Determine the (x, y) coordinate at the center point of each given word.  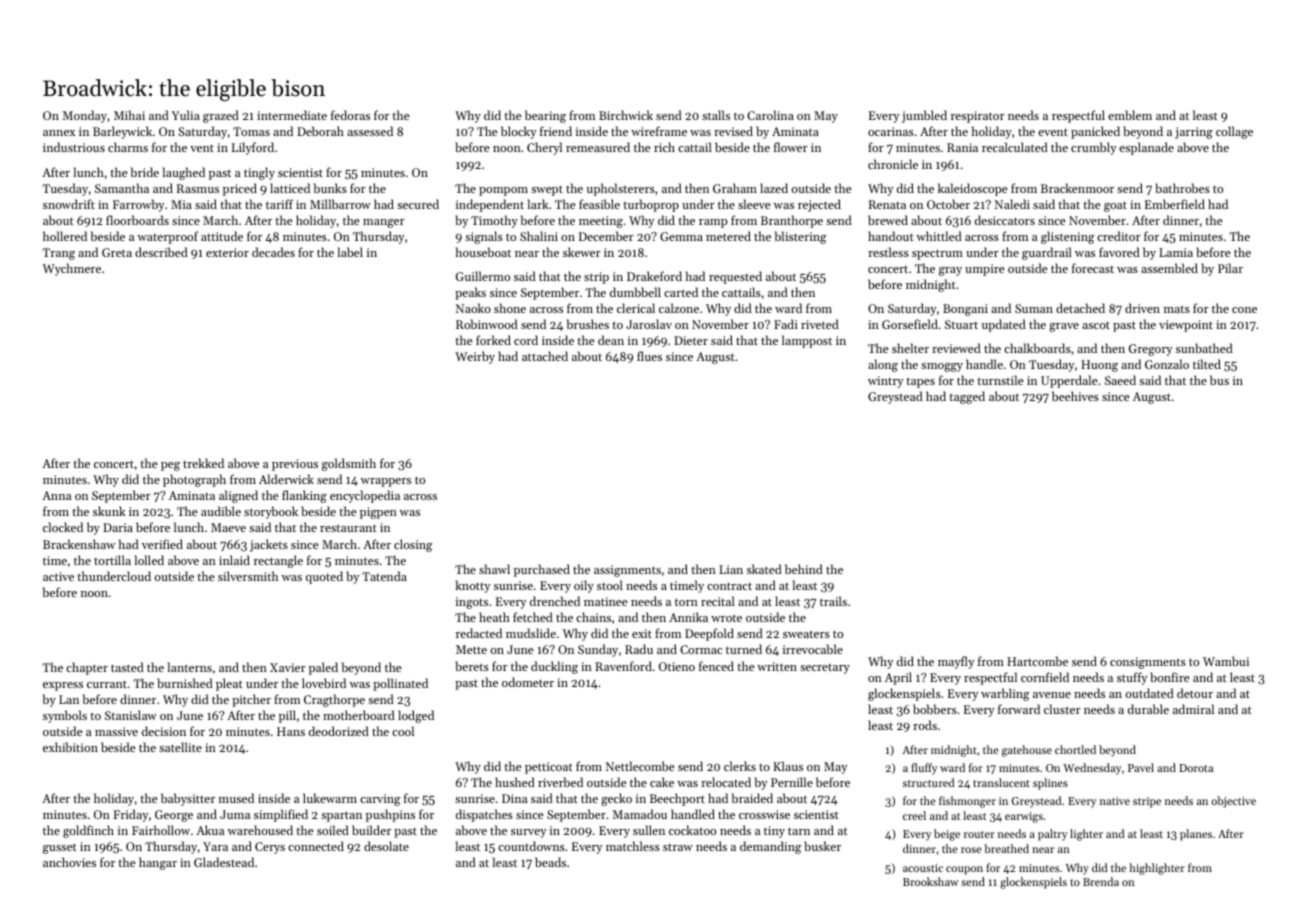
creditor (1119, 236)
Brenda (1101, 881)
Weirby (475, 357)
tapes (920, 382)
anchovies (69, 862)
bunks (330, 188)
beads (550, 862)
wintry (885, 382)
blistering (800, 237)
